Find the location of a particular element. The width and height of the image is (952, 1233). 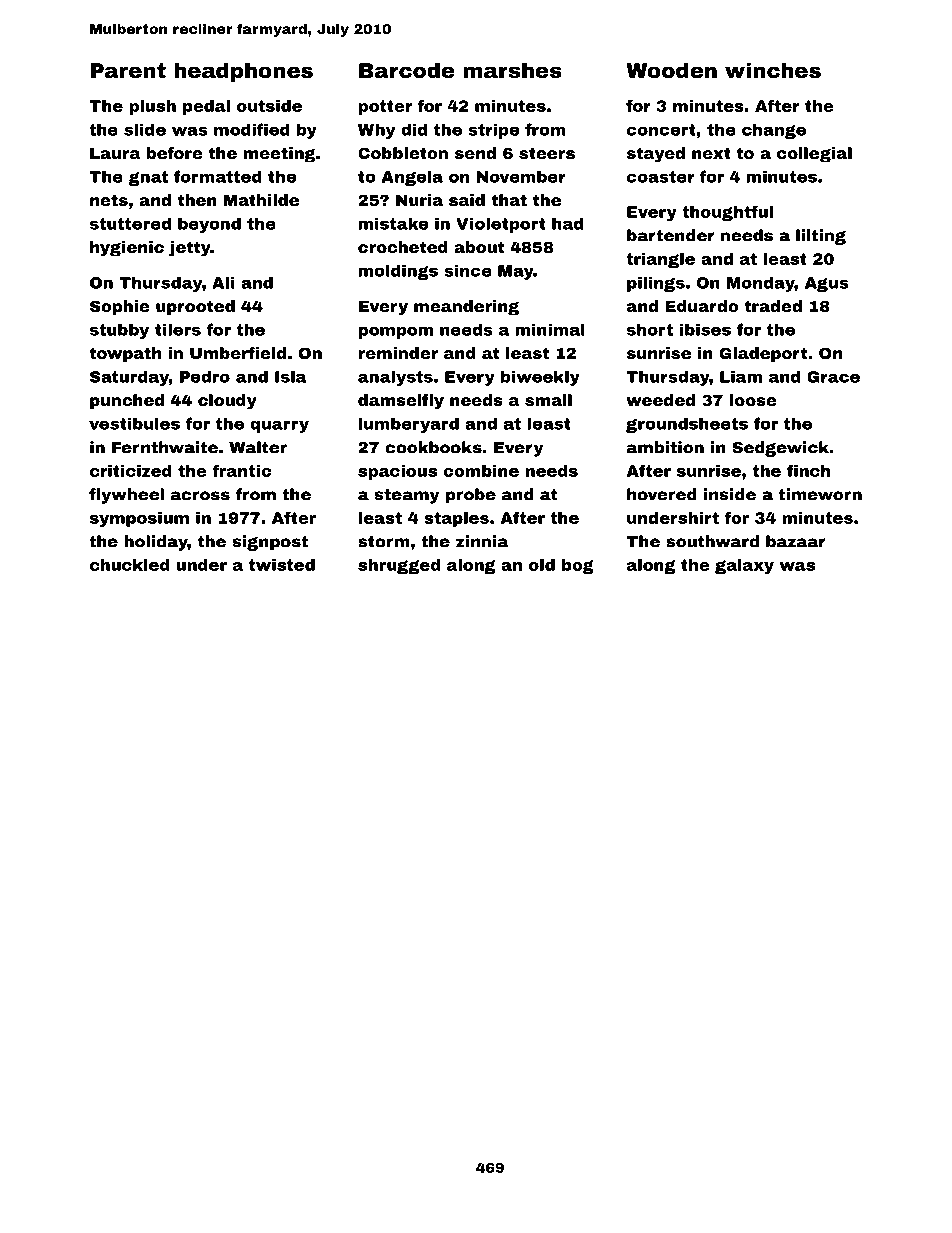

beyond is located at coordinates (209, 225).
